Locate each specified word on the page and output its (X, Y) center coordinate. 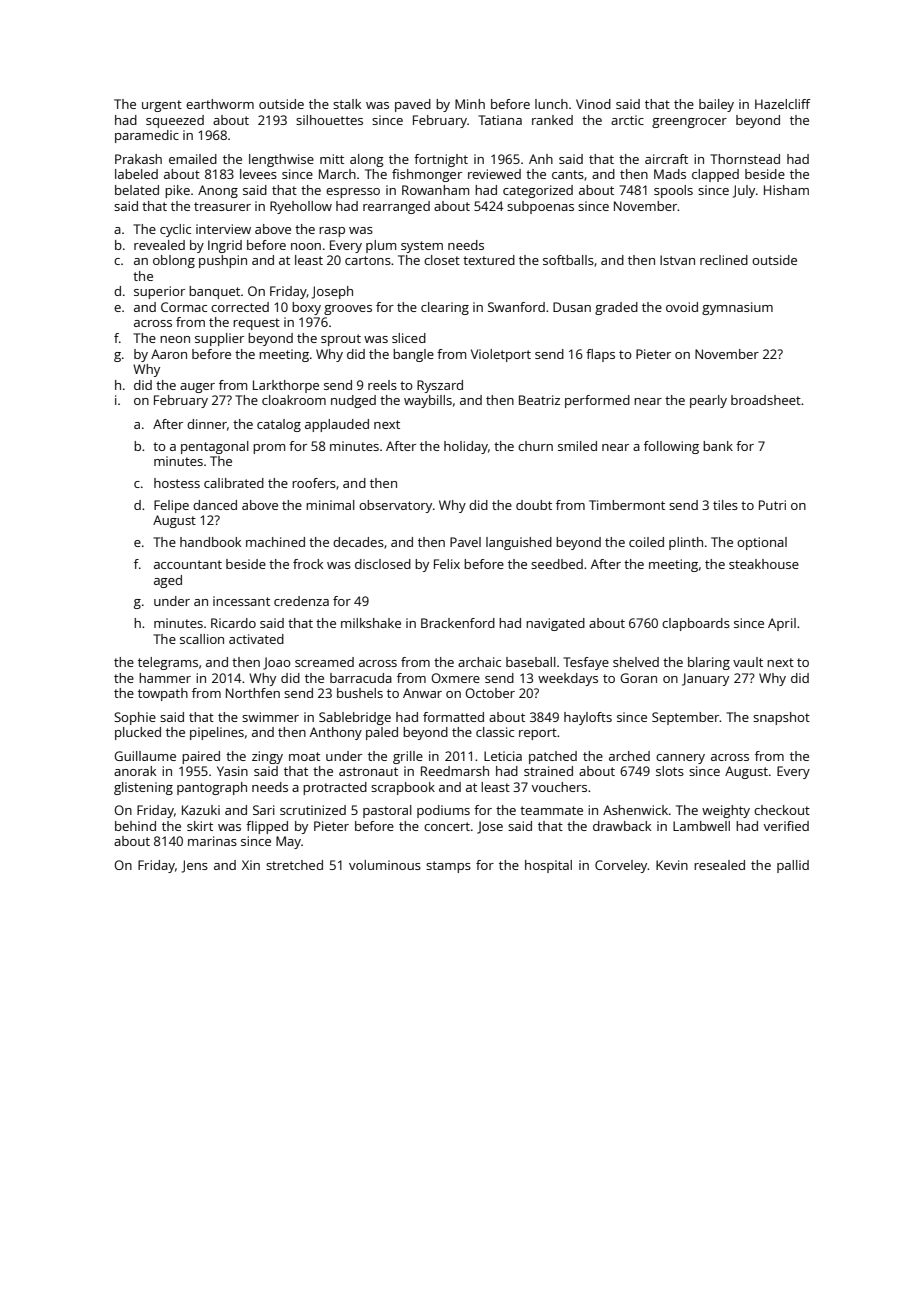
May (288, 842)
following (671, 447)
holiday (466, 447)
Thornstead (745, 159)
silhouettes (329, 120)
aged (168, 581)
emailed (193, 159)
